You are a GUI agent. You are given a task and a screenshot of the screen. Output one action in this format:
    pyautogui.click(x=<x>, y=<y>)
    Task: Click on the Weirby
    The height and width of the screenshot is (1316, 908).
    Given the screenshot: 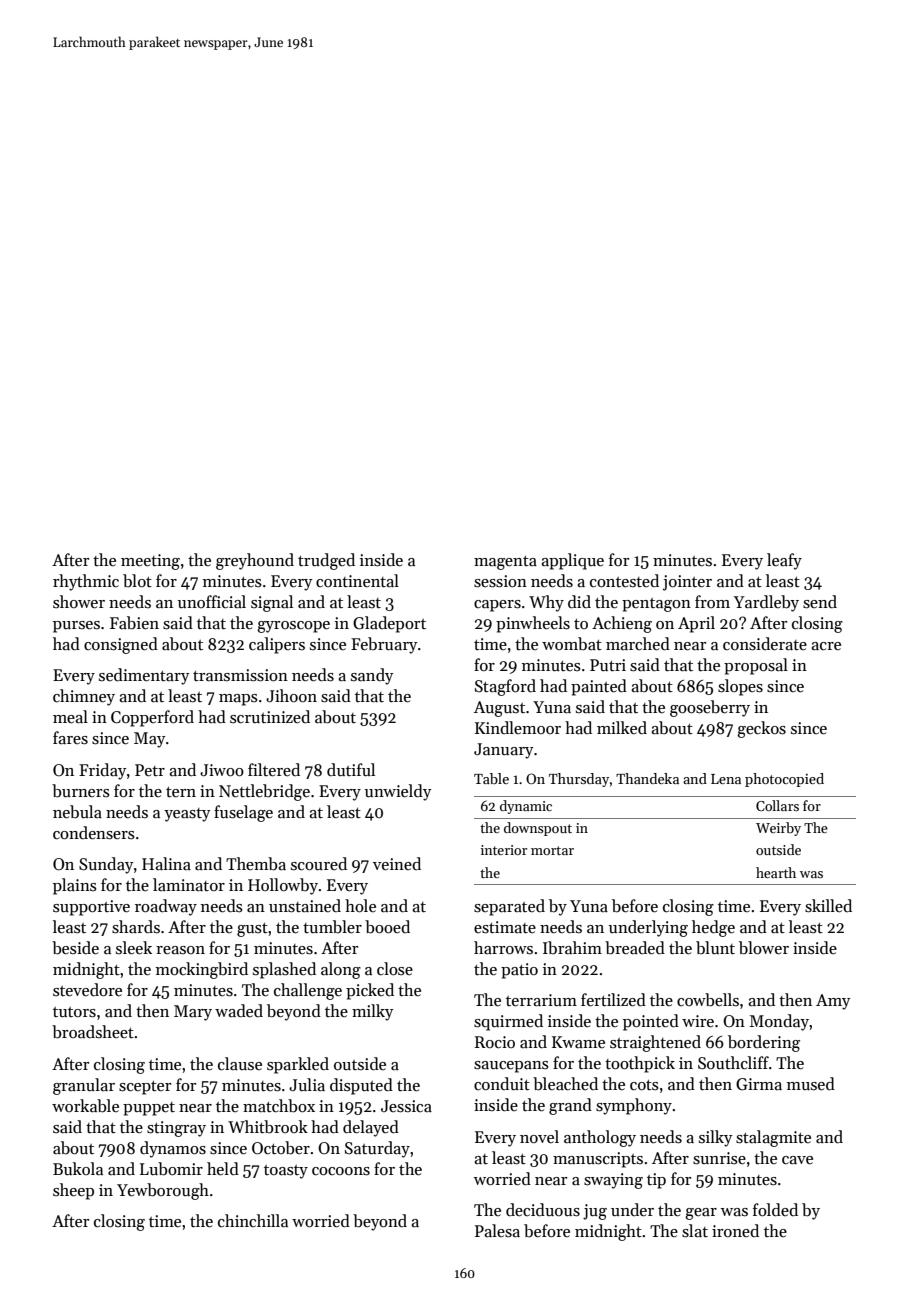 What is the action you would take?
    pyautogui.click(x=778, y=829)
